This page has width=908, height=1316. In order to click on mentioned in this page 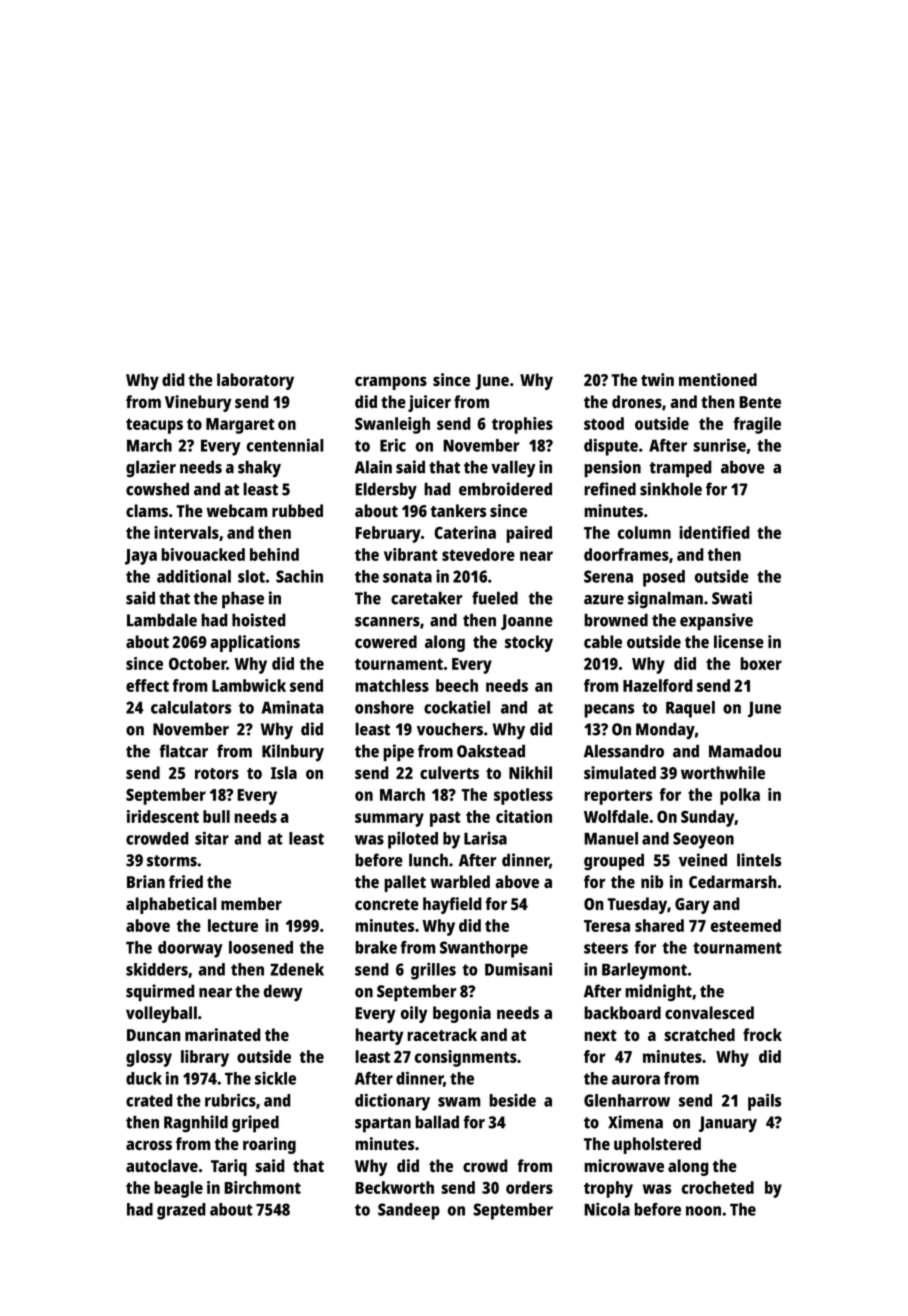, I will do `click(718, 380)`.
